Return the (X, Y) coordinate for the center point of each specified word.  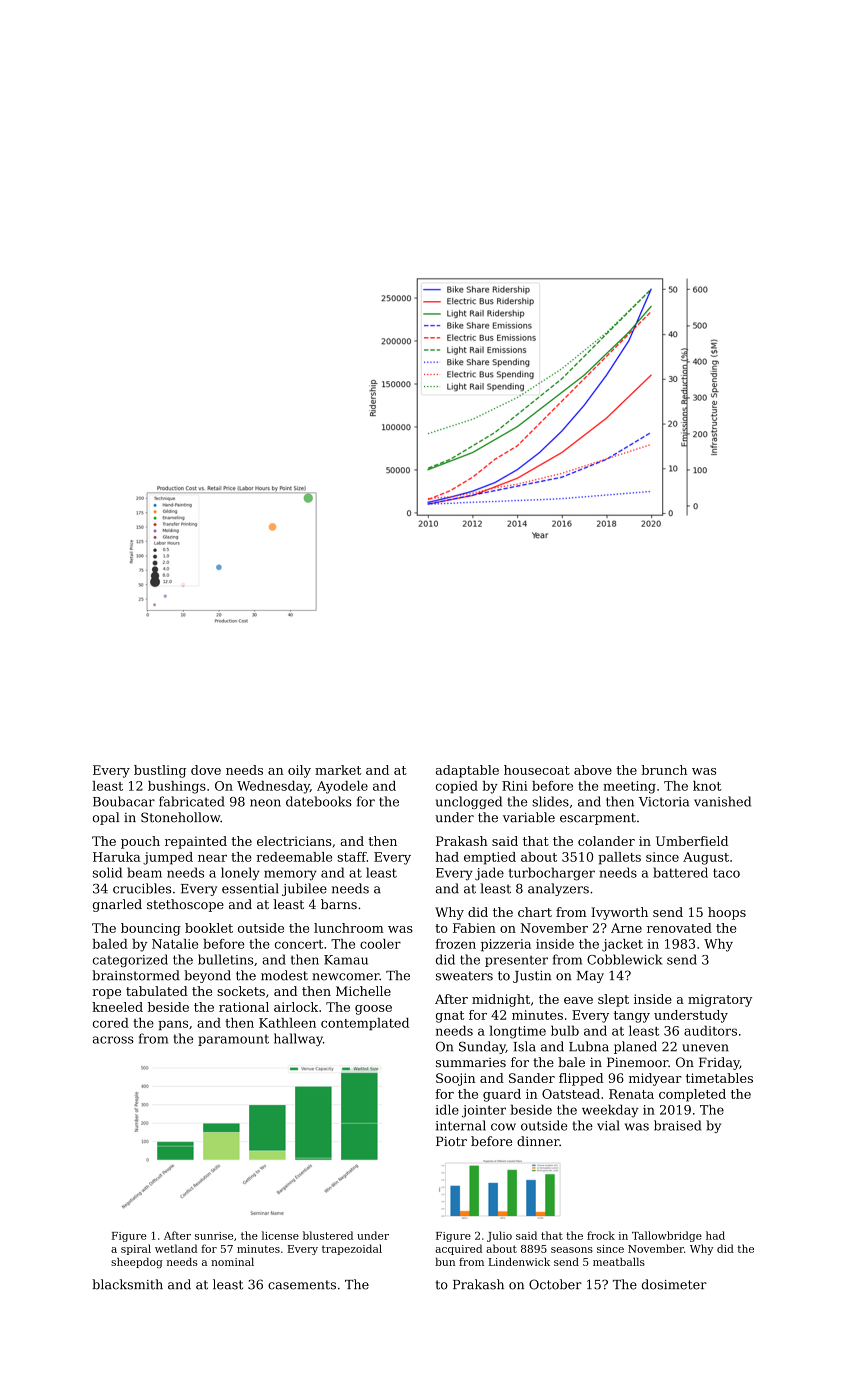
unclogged (469, 802)
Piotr (451, 1141)
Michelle (363, 991)
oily (299, 771)
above (593, 770)
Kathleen (287, 1023)
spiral (136, 1249)
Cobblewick (624, 959)
